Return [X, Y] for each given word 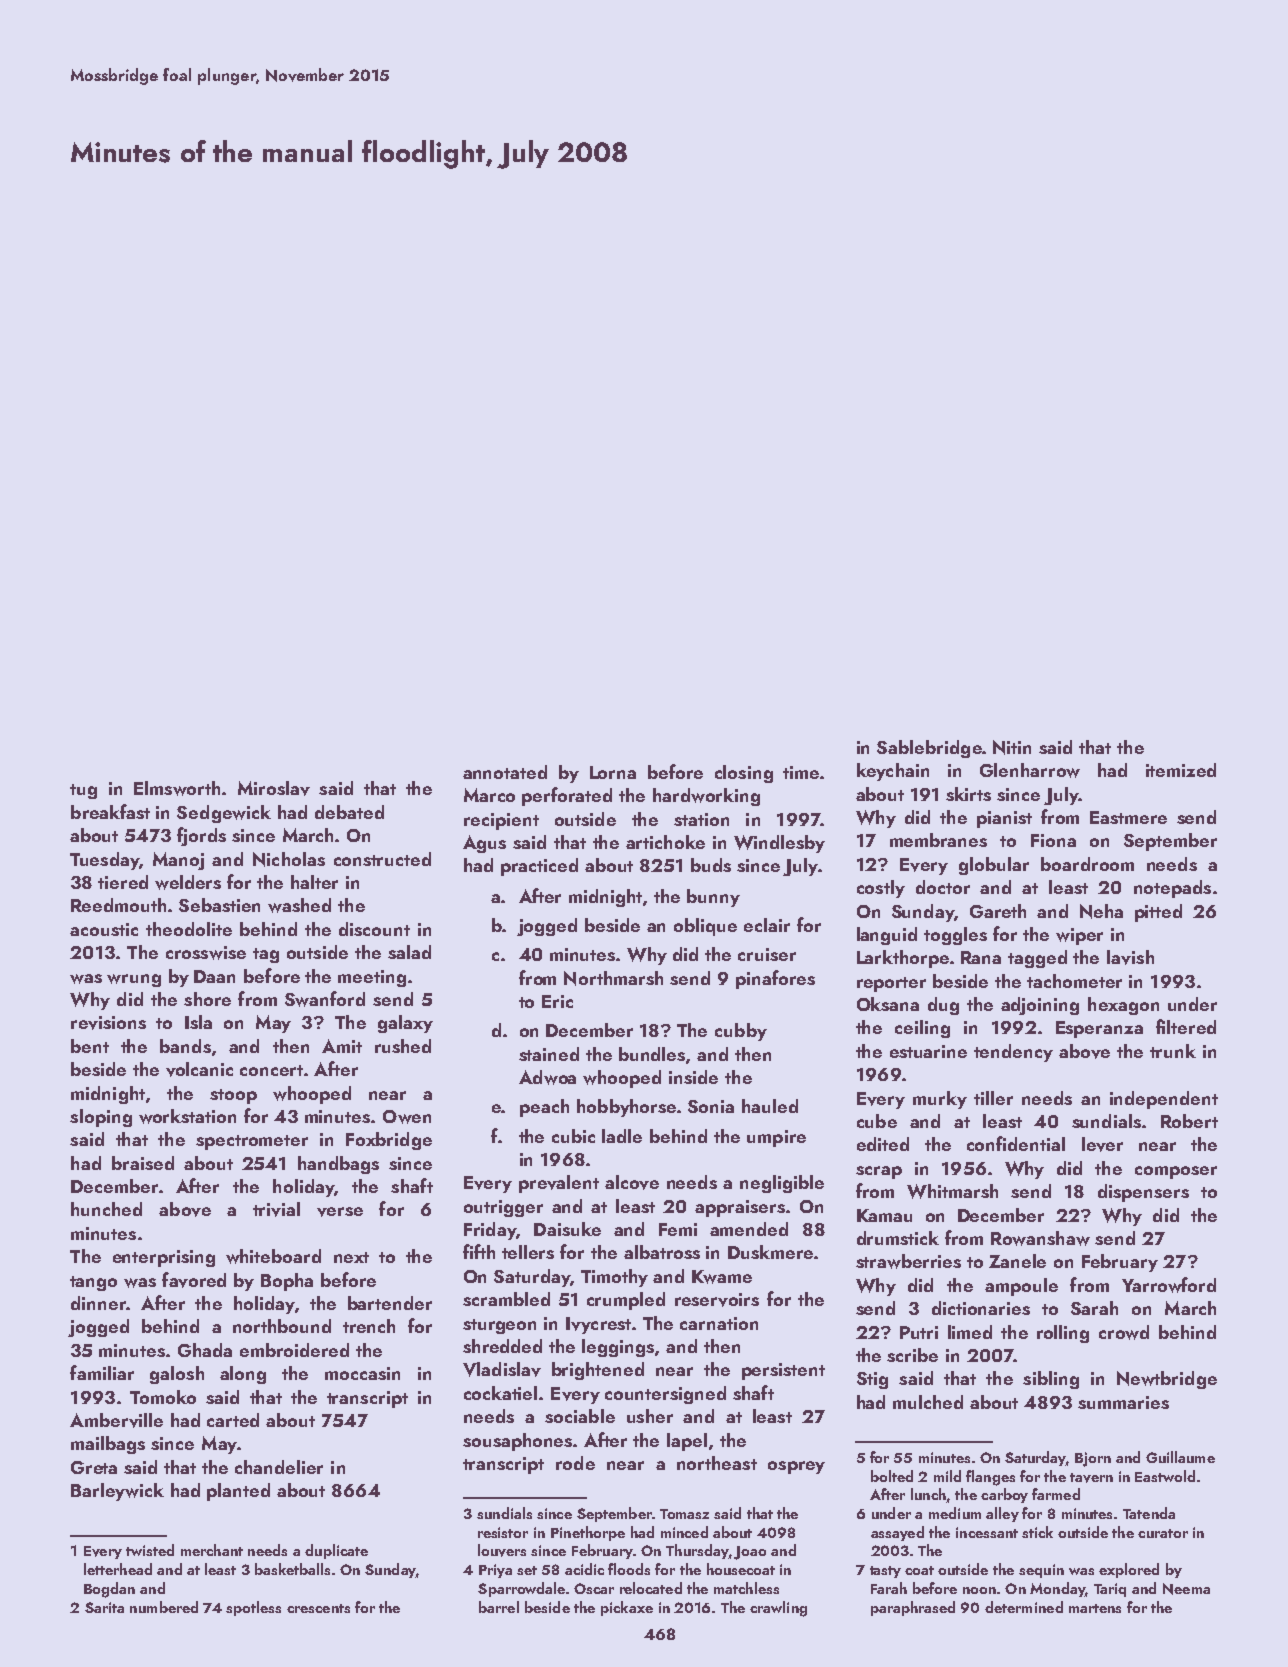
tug [83, 791]
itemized [1181, 770]
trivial [276, 1209]
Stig [872, 1380]
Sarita [104, 1607]
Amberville [116, 1420]
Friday [490, 1231]
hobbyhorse [626, 1108]
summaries [1123, 1402]
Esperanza [1099, 1029]
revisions [108, 1023]
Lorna [613, 772]
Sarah [1094, 1308]
